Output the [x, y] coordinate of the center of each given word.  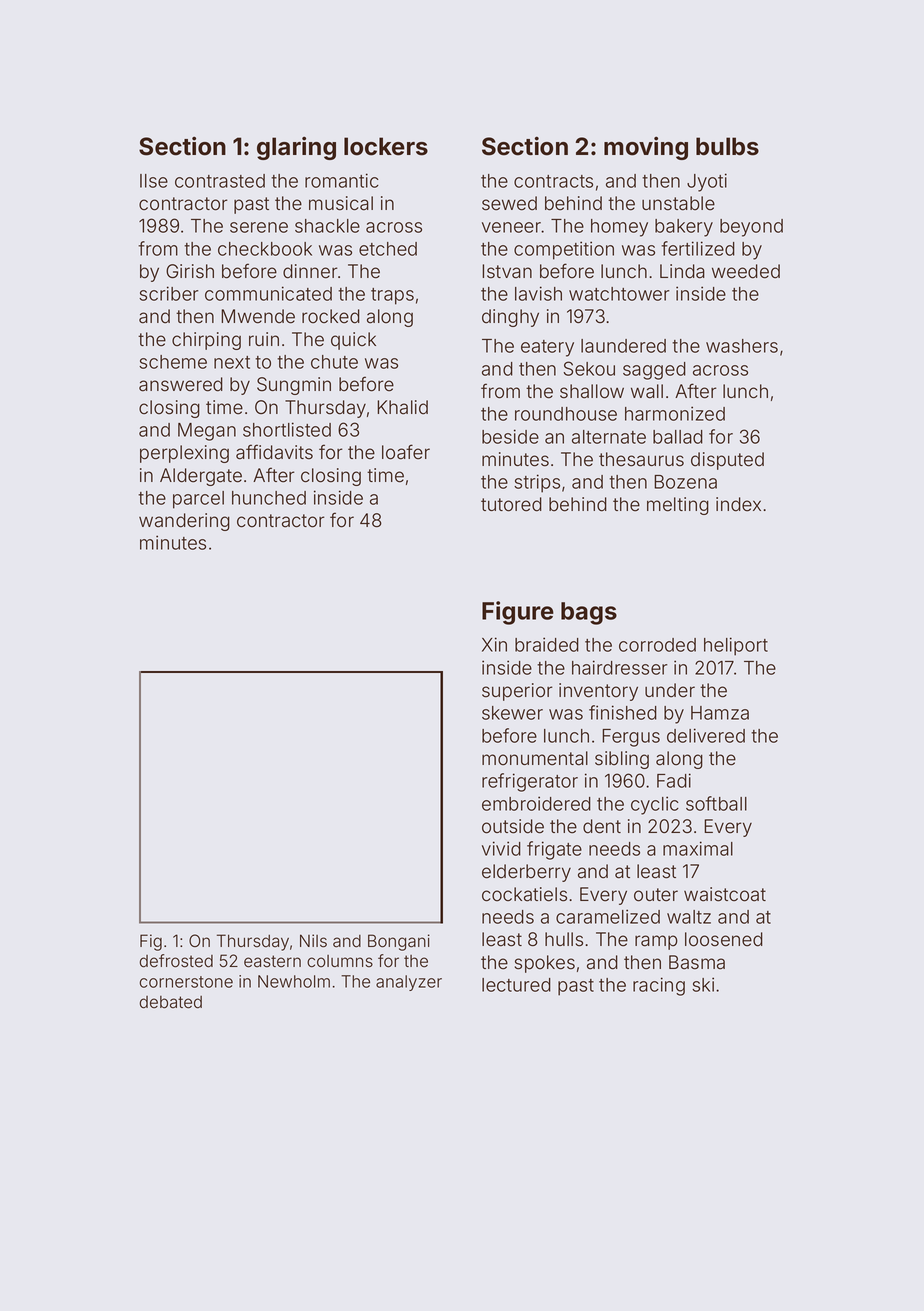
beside [510, 436]
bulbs [727, 146]
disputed [727, 461]
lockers [386, 146]
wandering [184, 522]
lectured [516, 985]
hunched [269, 498]
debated [170, 1002]
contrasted [220, 181]
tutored [511, 504]
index [738, 504]
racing [659, 986]
